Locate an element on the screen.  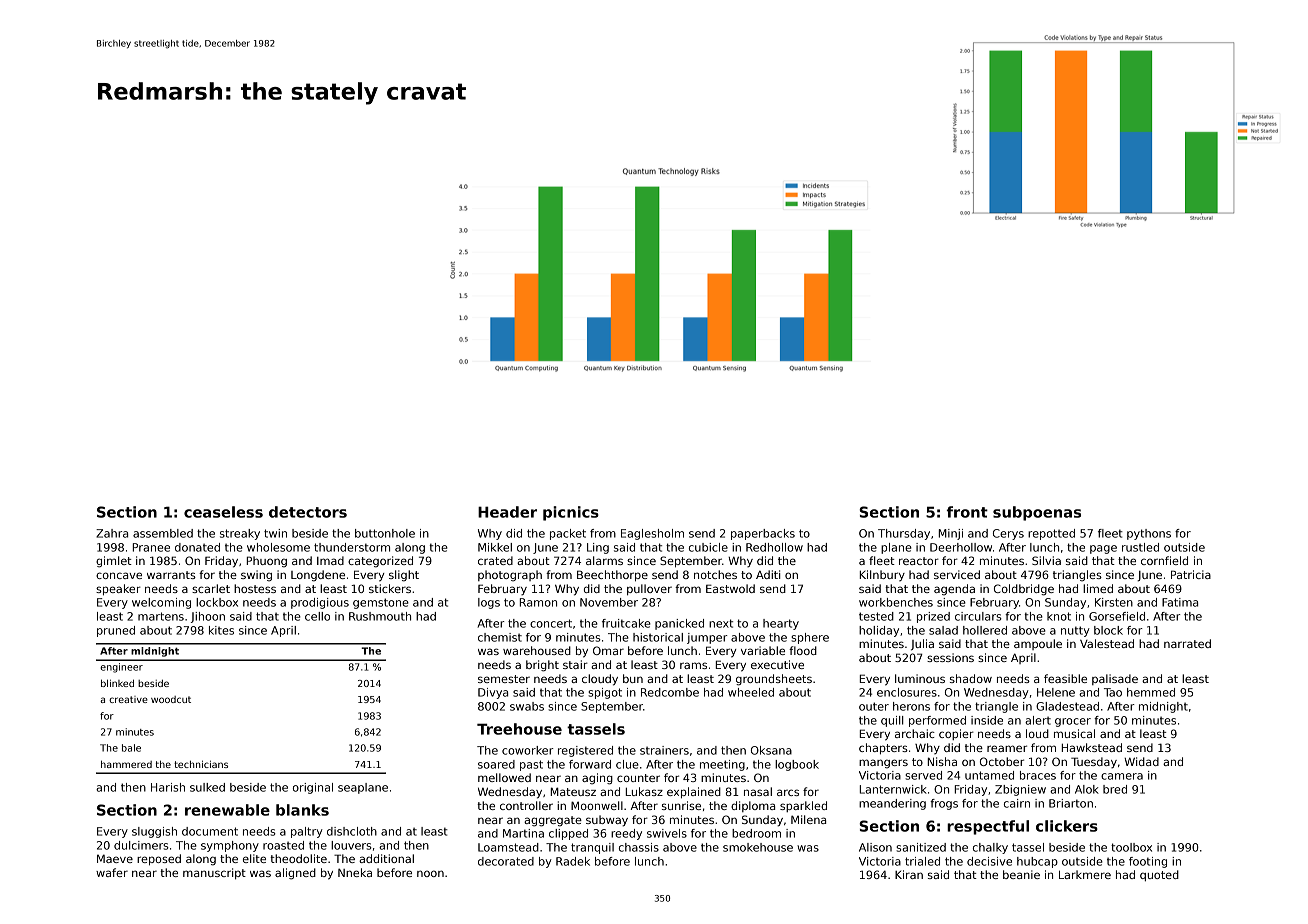
pythons is located at coordinates (1149, 534).
